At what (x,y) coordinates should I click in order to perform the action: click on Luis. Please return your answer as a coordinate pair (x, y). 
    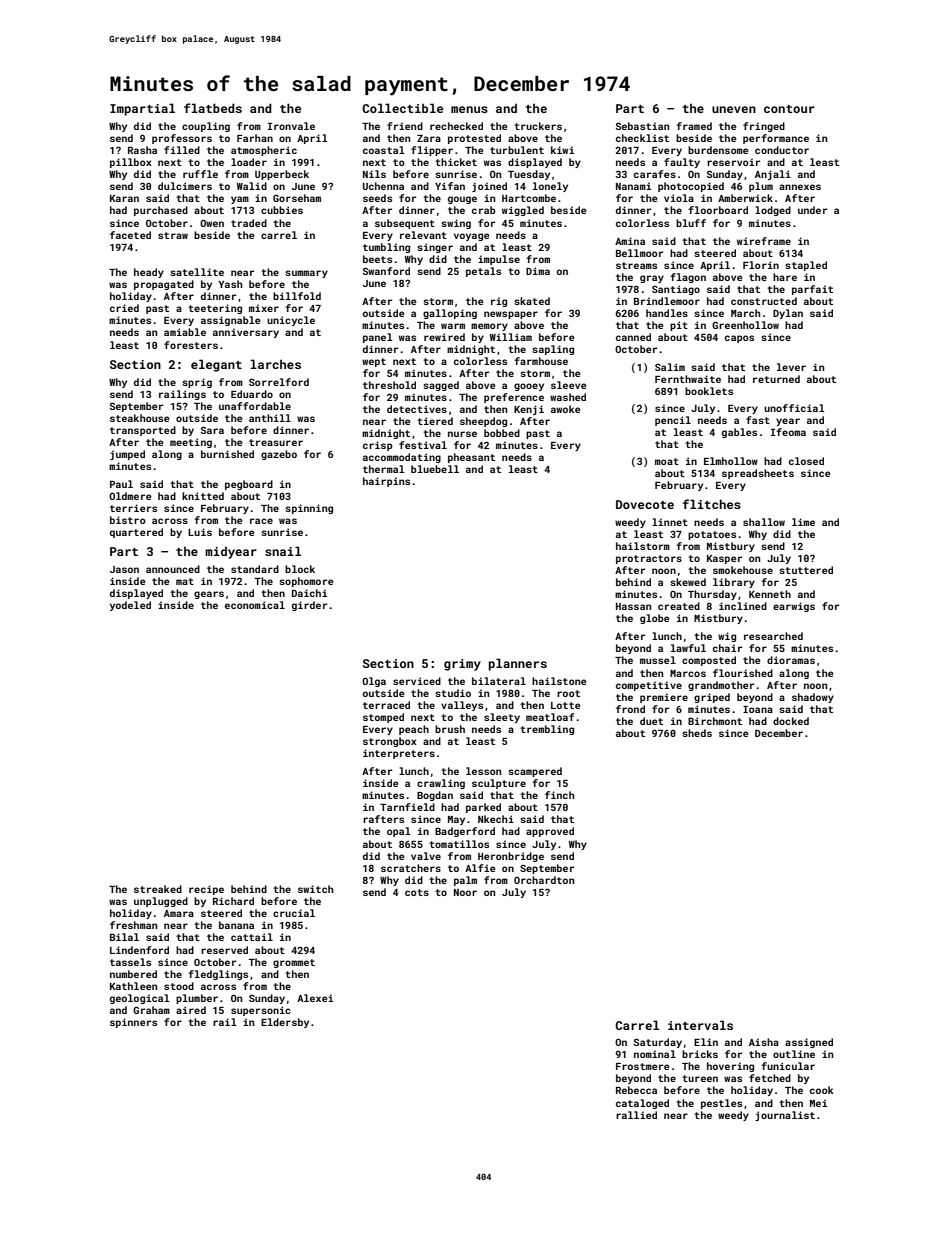
    Looking at the image, I should click on (200, 532).
